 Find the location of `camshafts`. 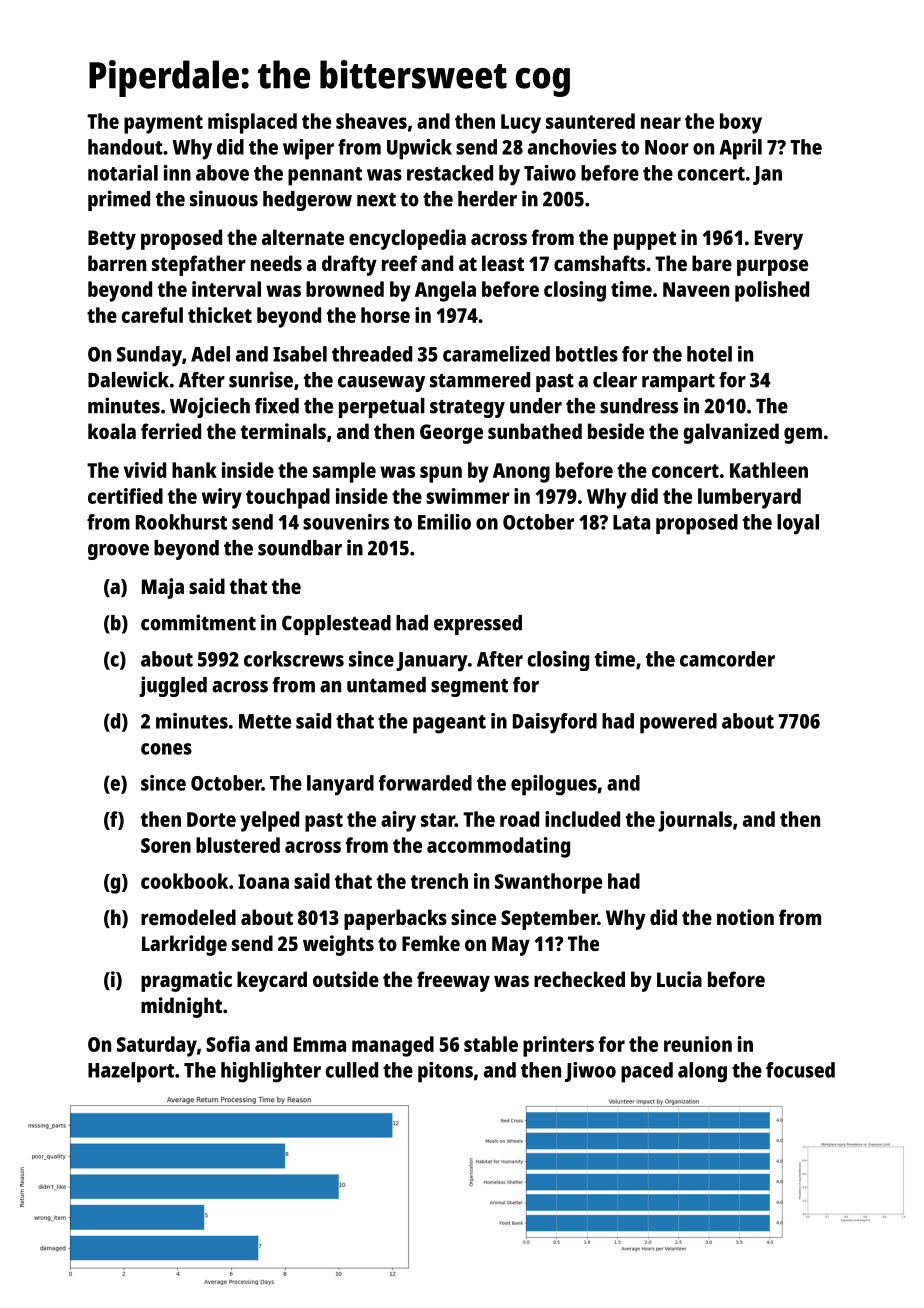

camshafts is located at coordinates (599, 263).
